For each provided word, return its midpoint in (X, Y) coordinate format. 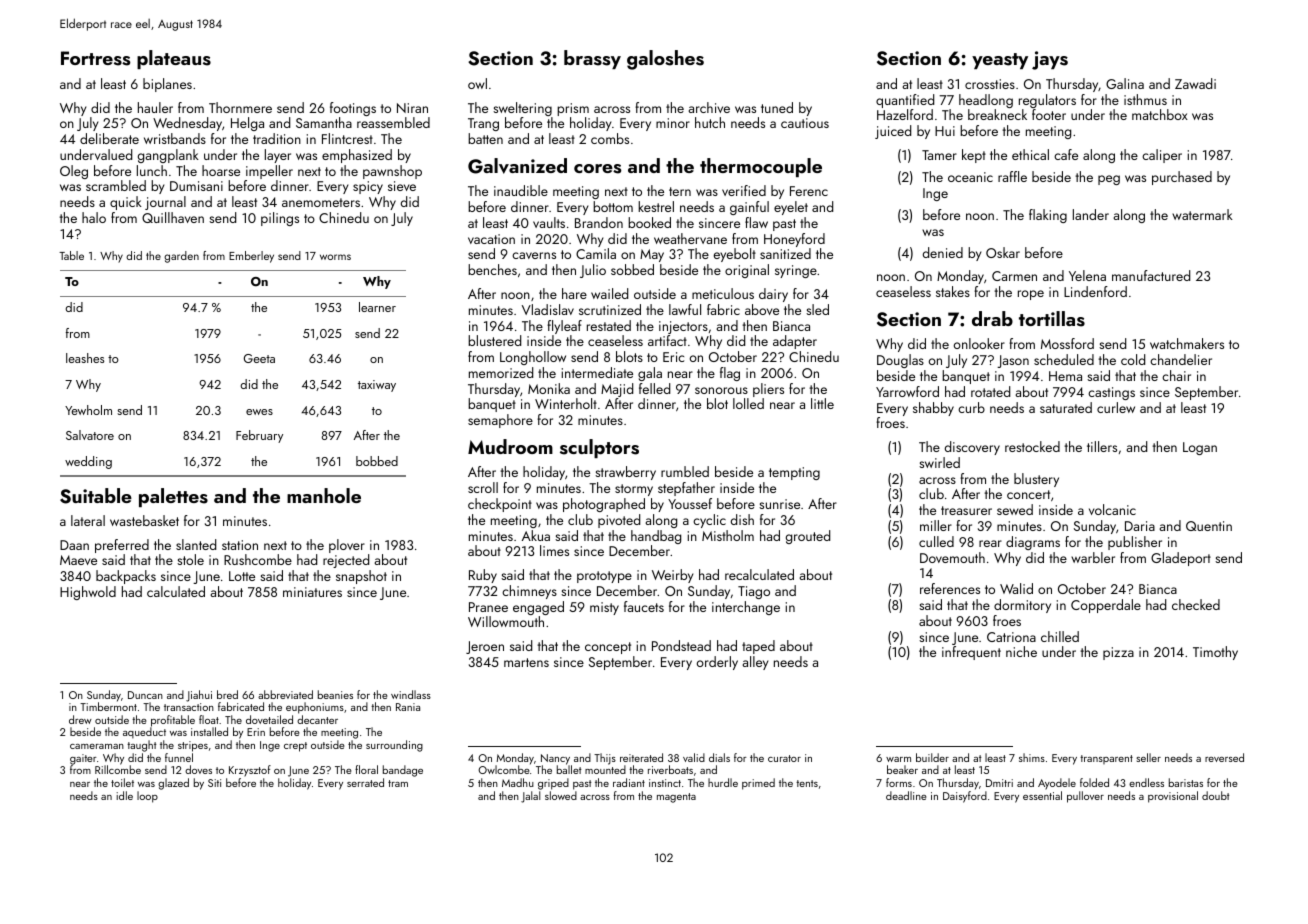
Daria (1140, 526)
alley (755, 663)
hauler (155, 107)
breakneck (997, 114)
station (240, 545)
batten (485, 138)
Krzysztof (250, 771)
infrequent (971, 653)
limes (554, 550)
